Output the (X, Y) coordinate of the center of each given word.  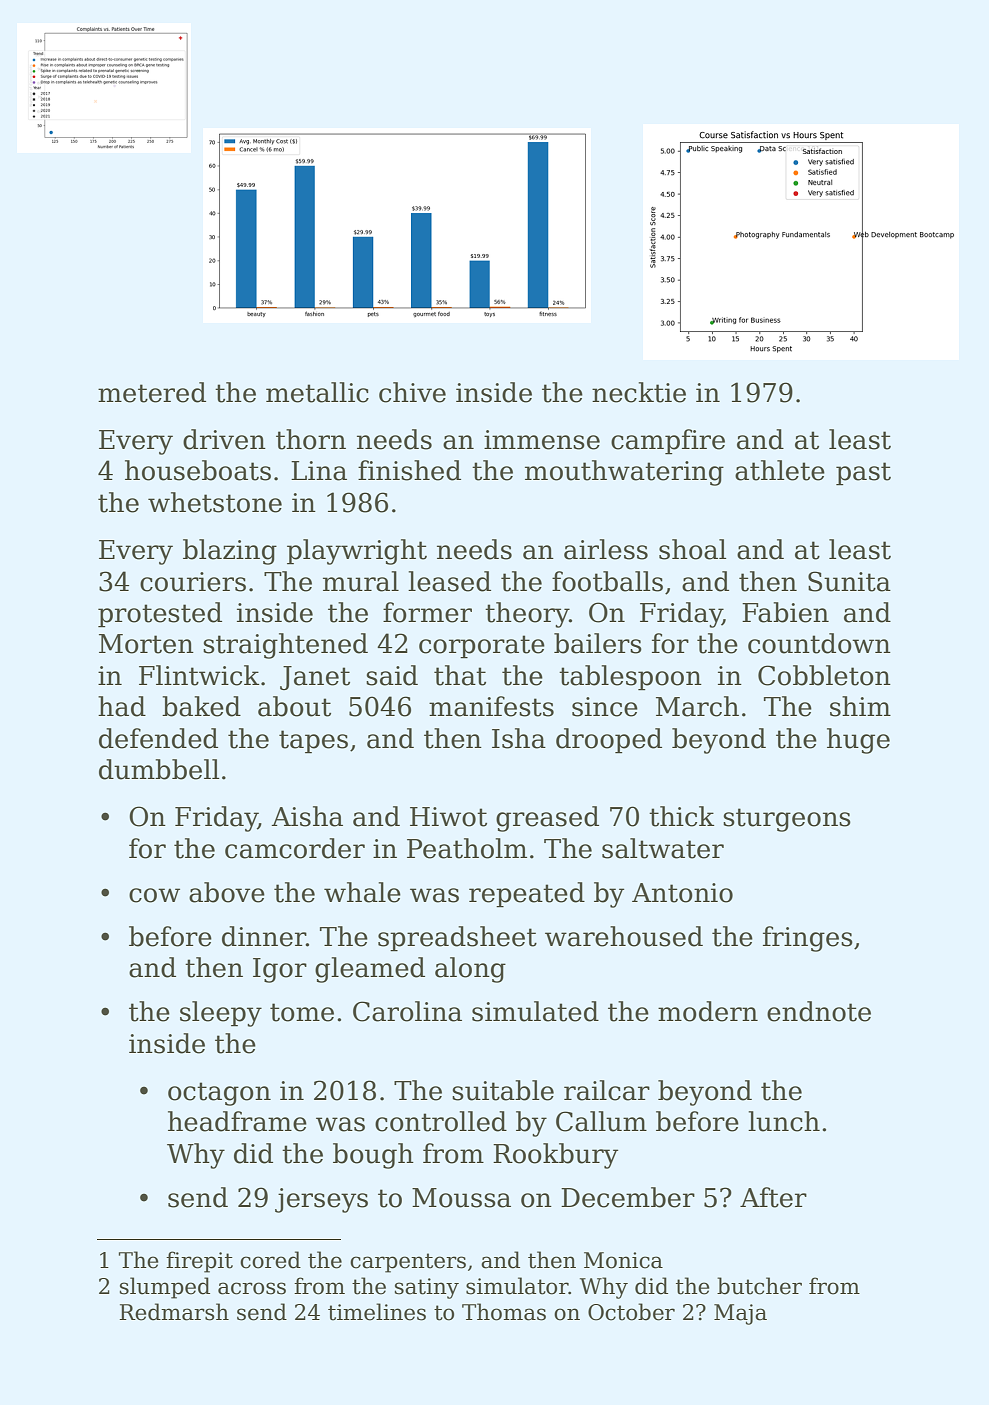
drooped (609, 741)
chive (412, 392)
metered (152, 392)
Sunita (849, 581)
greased (547, 819)
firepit (199, 1262)
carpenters (408, 1263)
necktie (639, 392)
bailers (598, 643)
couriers (193, 582)
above (227, 892)
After (773, 1197)
